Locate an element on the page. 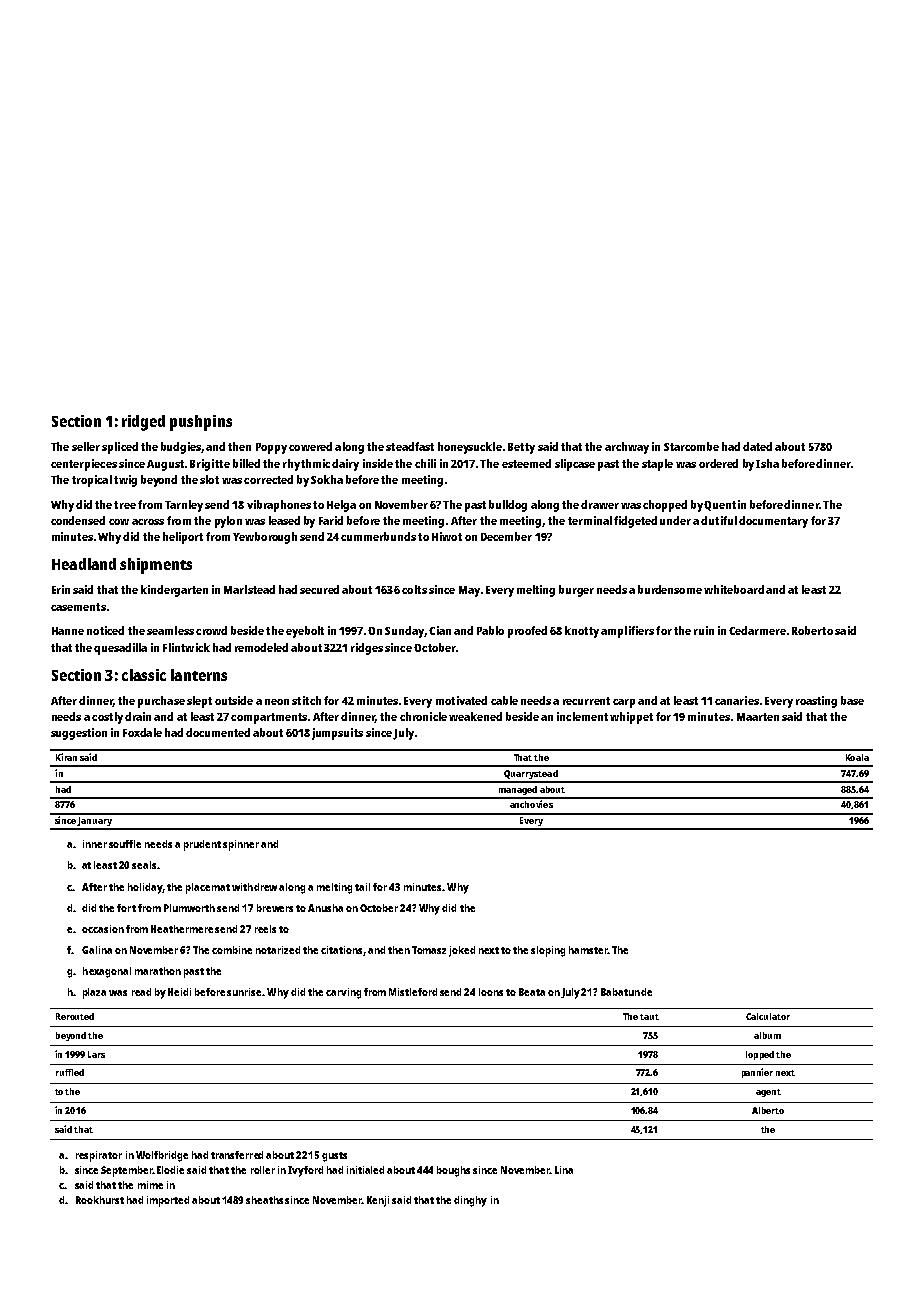 This document has width=924, height=1308. pushpins is located at coordinates (201, 423).
